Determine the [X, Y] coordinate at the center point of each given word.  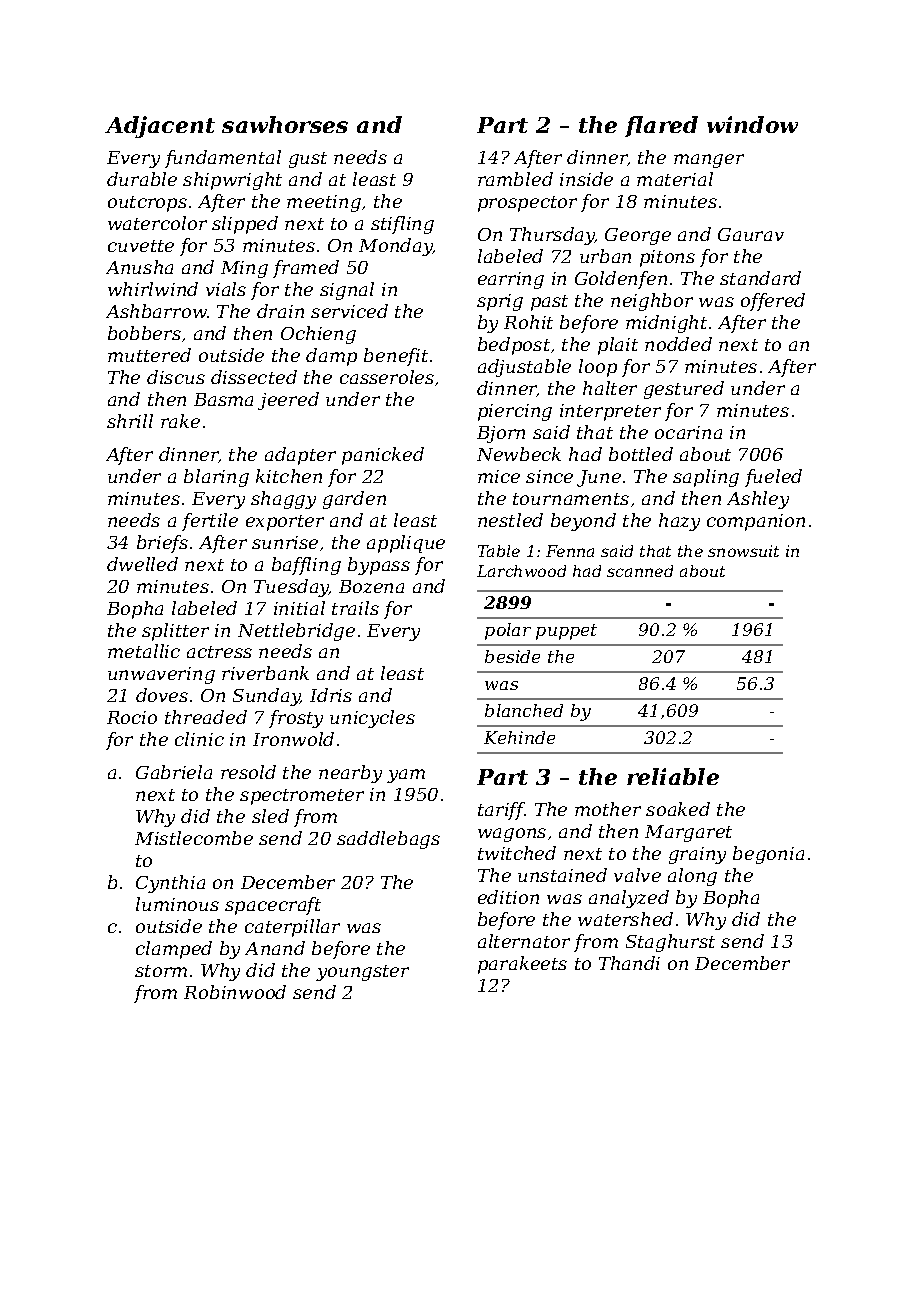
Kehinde [519, 737]
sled [270, 816]
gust [308, 160]
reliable [673, 776]
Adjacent [160, 127]
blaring [216, 478]
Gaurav [751, 234]
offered [773, 302]
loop [598, 368]
